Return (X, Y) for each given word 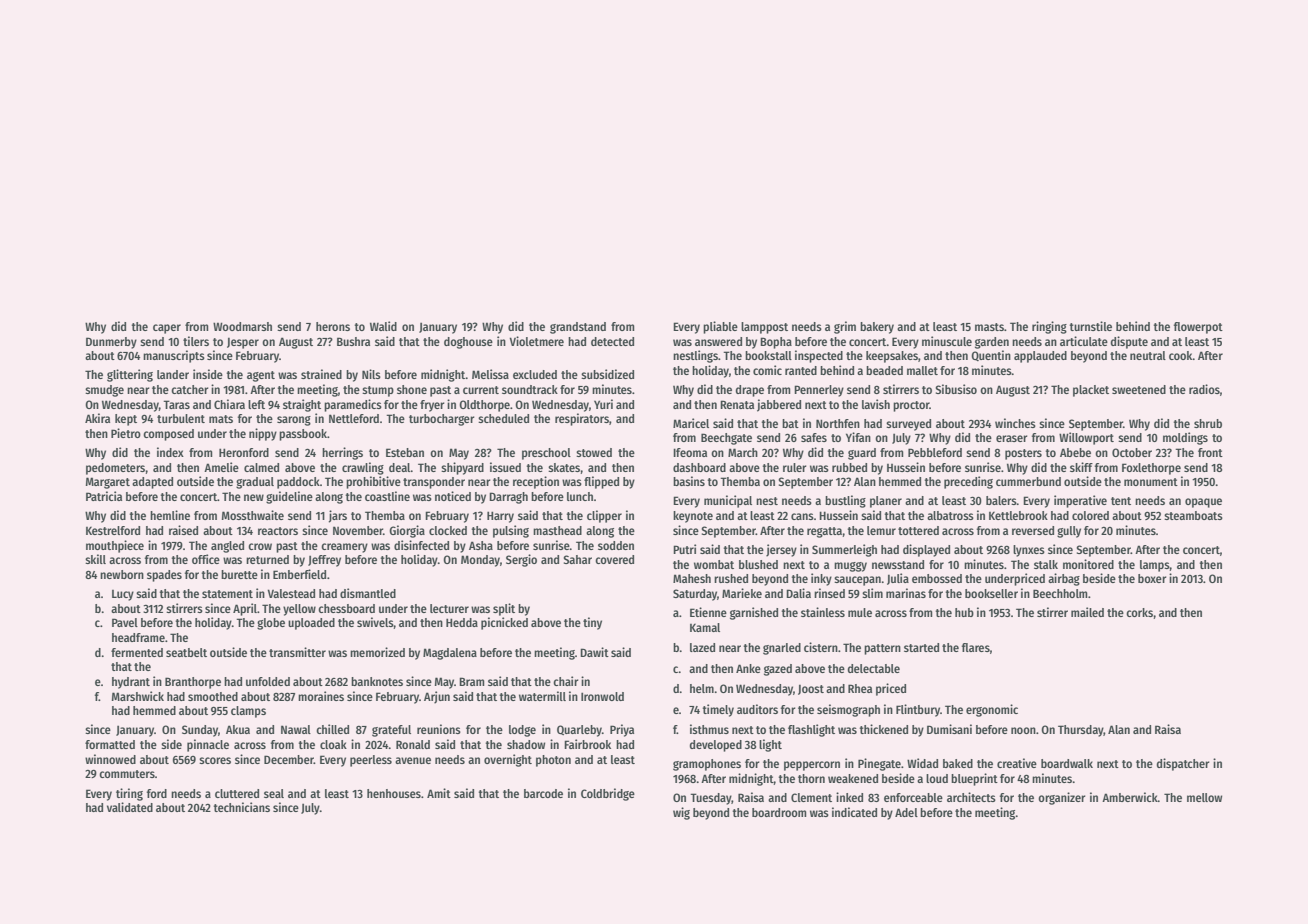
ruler (795, 467)
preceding (968, 482)
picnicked (504, 623)
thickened (883, 729)
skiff (1081, 467)
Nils (371, 374)
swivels (375, 623)
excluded (535, 374)
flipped (601, 482)
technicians (241, 807)
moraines (321, 696)
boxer (1152, 578)
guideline (289, 497)
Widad (922, 763)
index (170, 452)
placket (1091, 391)
